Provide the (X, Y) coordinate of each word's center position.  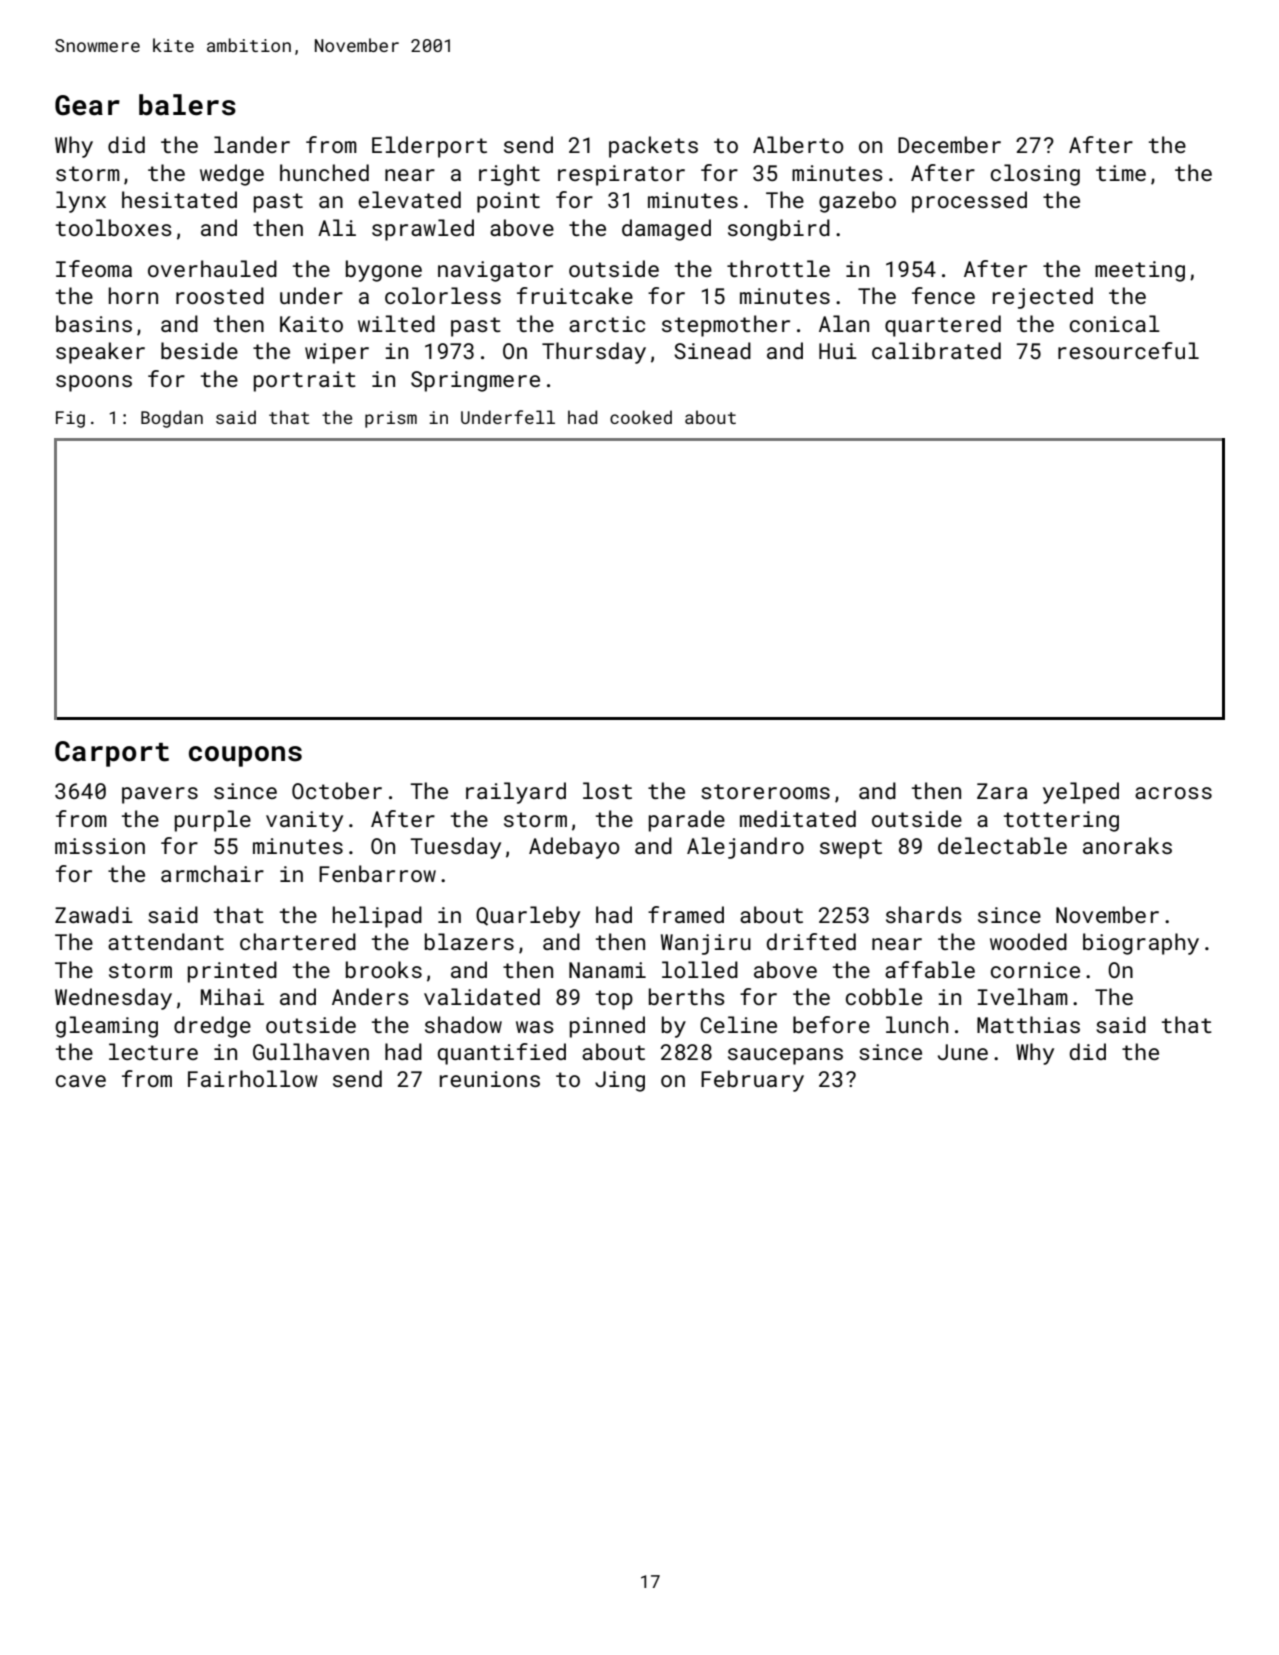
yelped (1081, 793)
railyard (516, 793)
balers (187, 105)
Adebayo (574, 848)
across (1173, 793)
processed (969, 202)
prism (391, 419)
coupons (245, 756)
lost (607, 790)
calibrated (936, 350)
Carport (112, 754)
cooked (641, 417)
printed (232, 972)
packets (653, 147)
